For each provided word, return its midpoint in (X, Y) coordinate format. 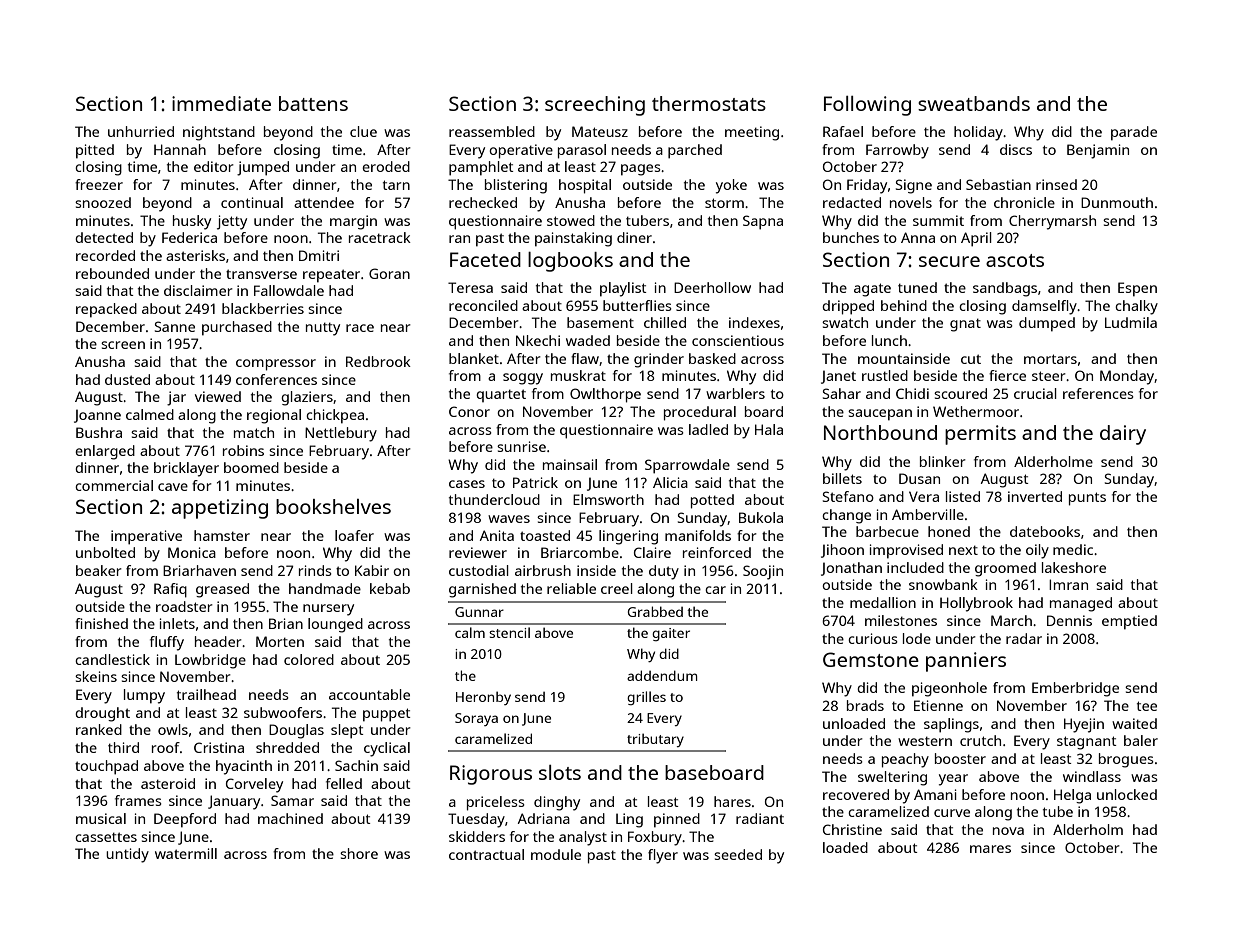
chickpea (335, 416)
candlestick (112, 659)
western (925, 741)
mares (990, 849)
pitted (95, 151)
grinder (659, 360)
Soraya (476, 719)
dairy (1123, 435)
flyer (663, 856)
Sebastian (998, 184)
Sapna (763, 222)
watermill (186, 853)
